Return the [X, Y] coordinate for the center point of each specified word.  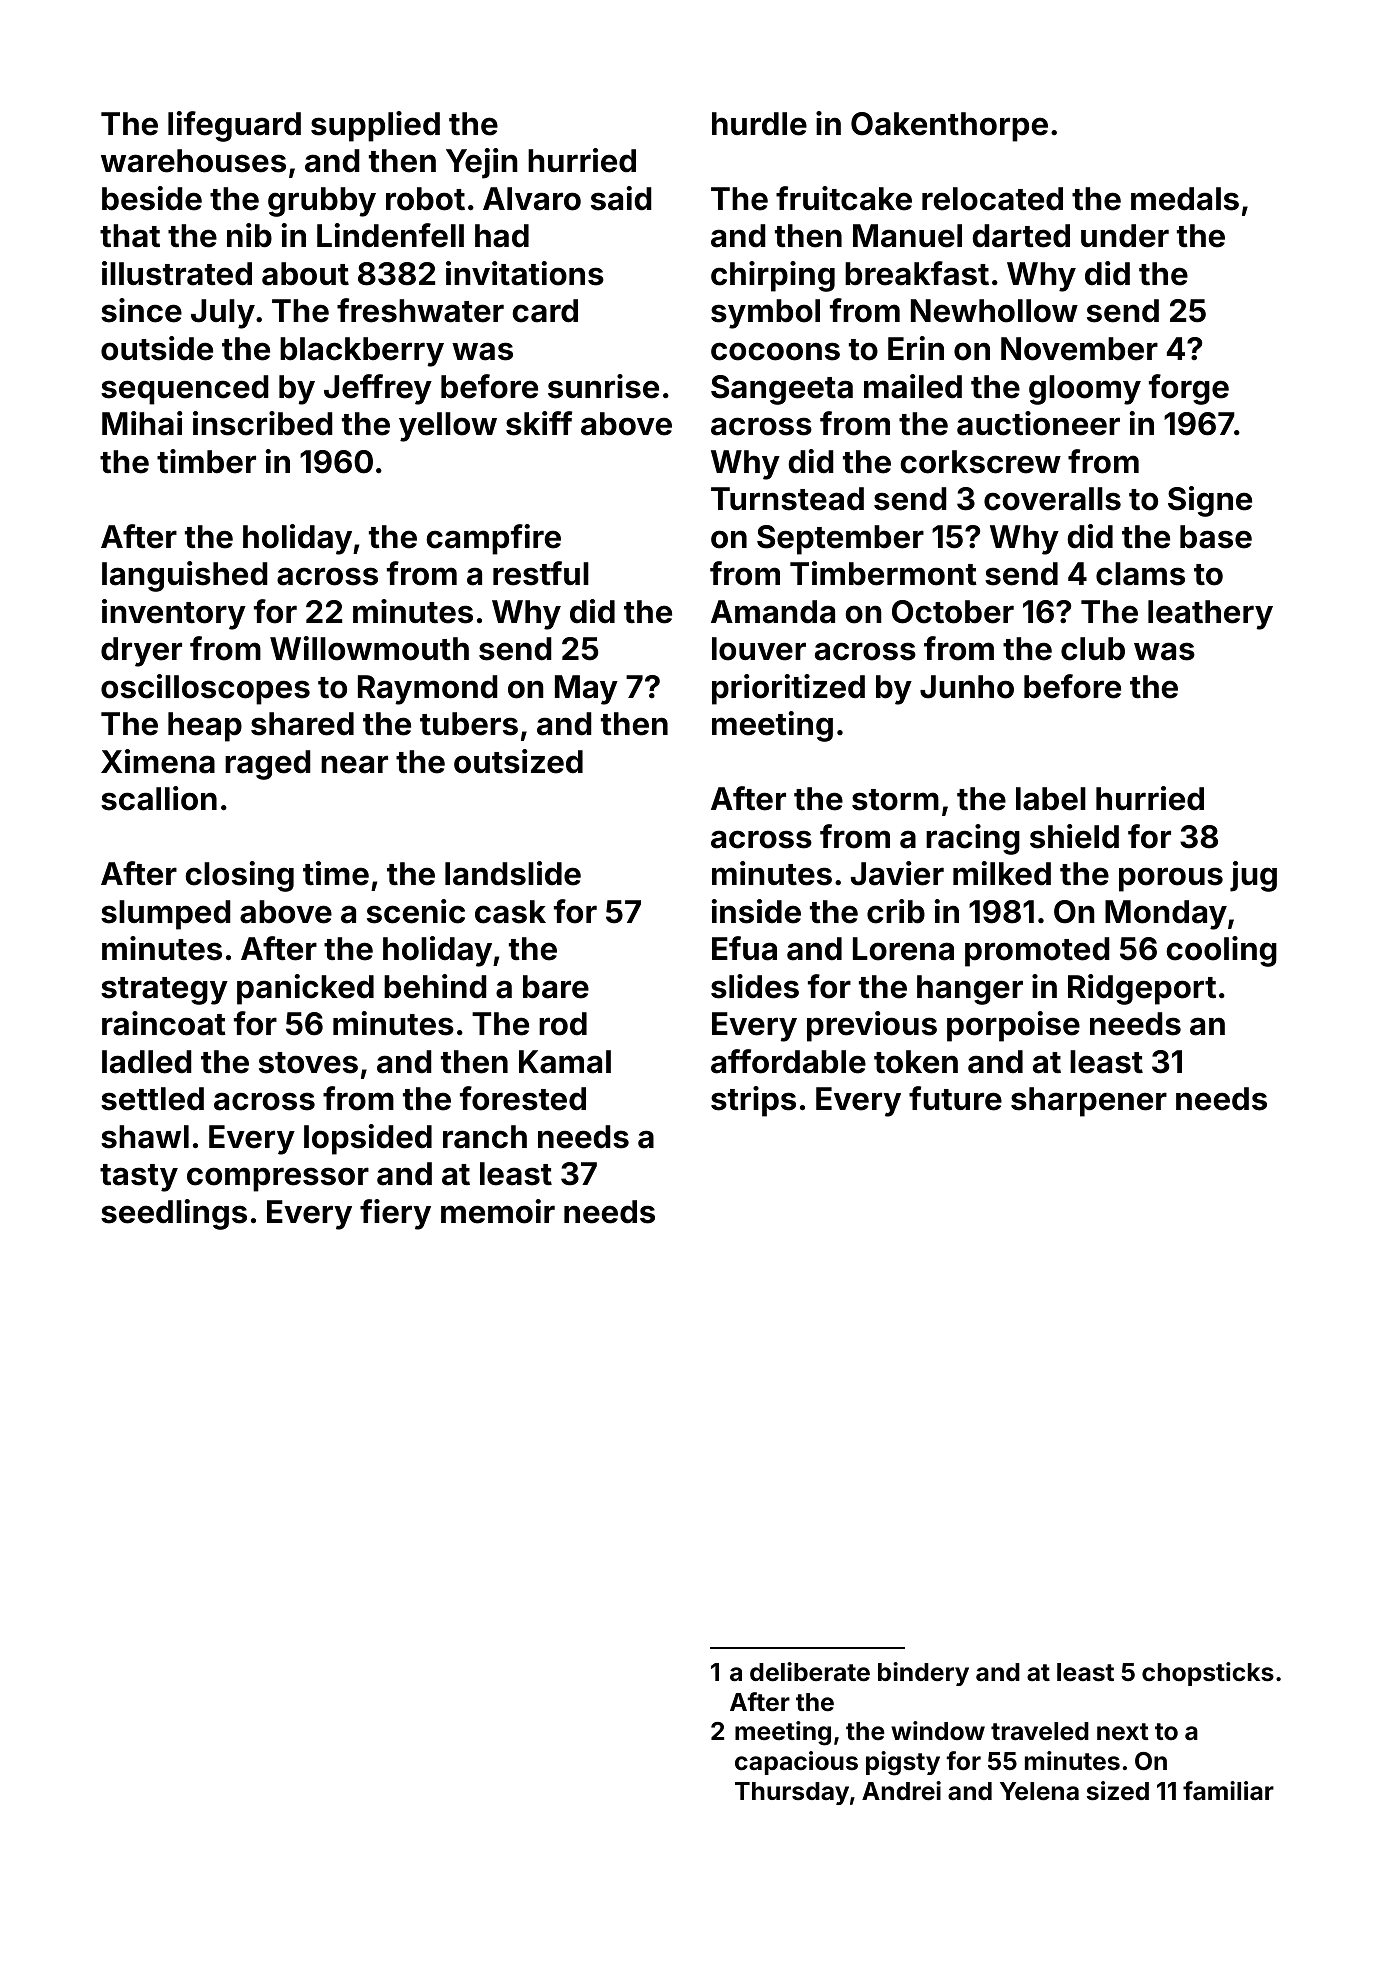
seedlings [174, 1214]
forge [1189, 389]
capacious [796, 1763]
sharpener [1089, 1102]
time [336, 873]
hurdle [759, 124]
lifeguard [234, 126]
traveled [1040, 1731]
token [916, 1062]
